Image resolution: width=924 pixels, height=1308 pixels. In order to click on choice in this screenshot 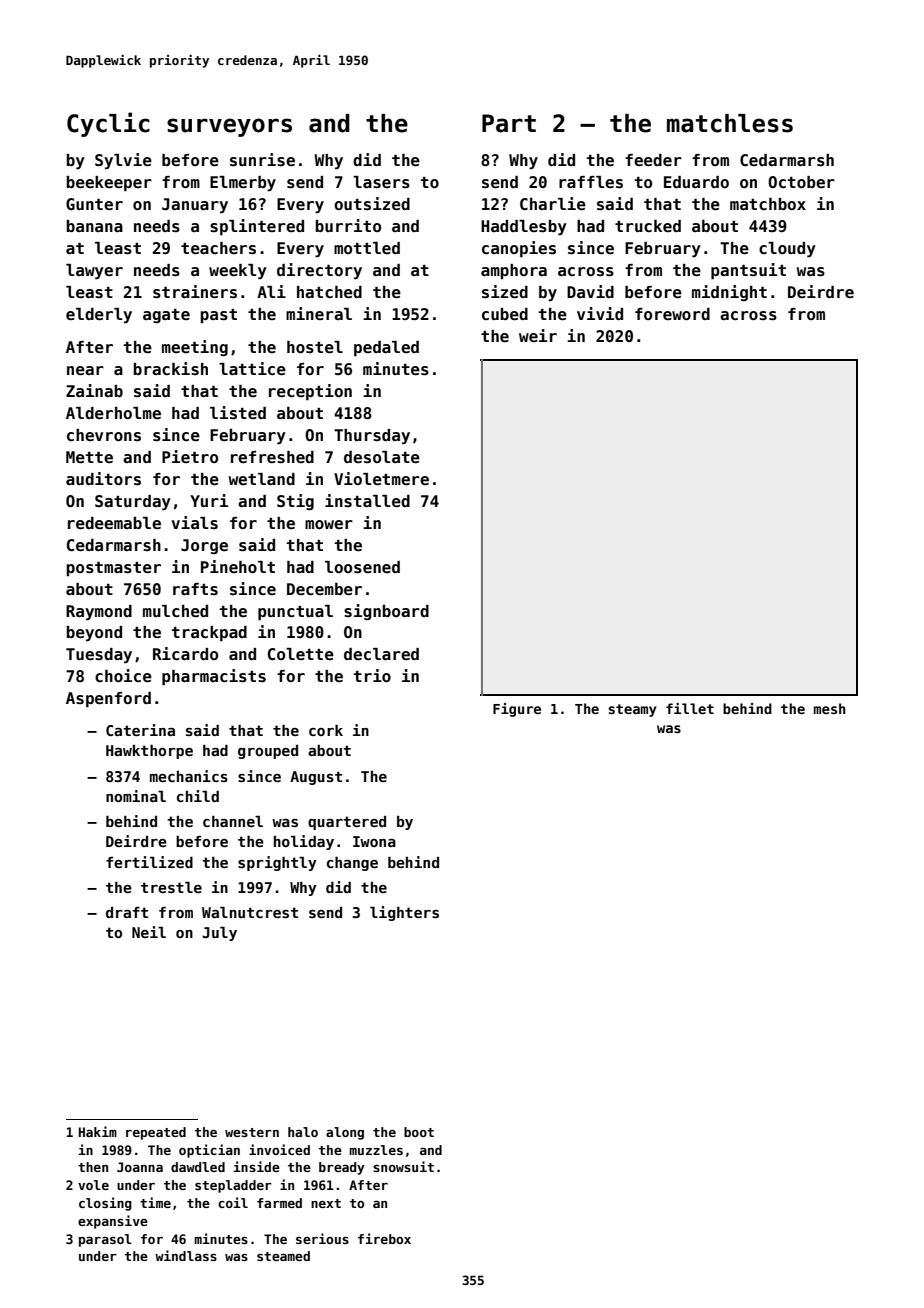, I will do `click(123, 676)`.
